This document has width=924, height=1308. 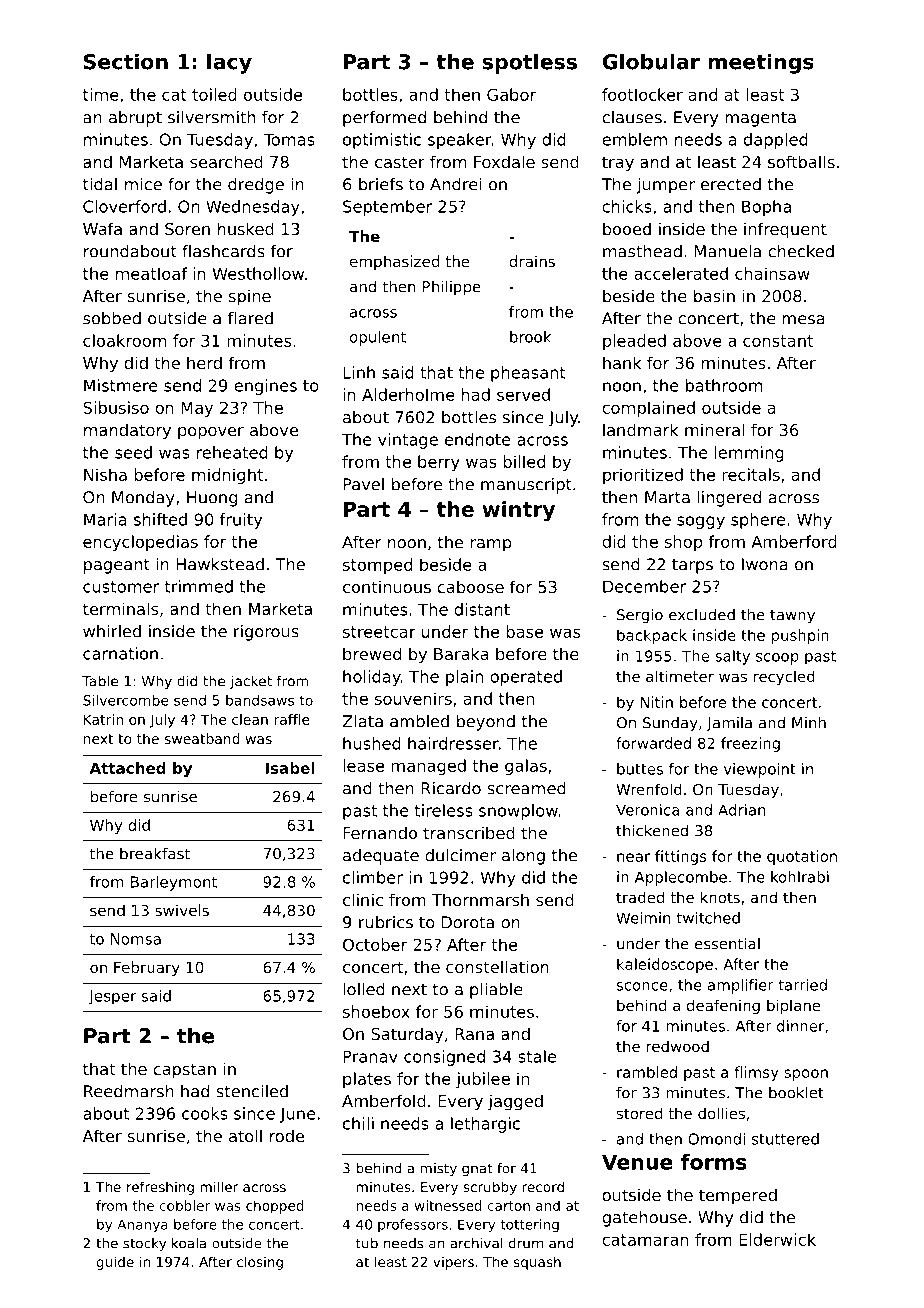 I want to click on lacy, so click(x=229, y=63).
